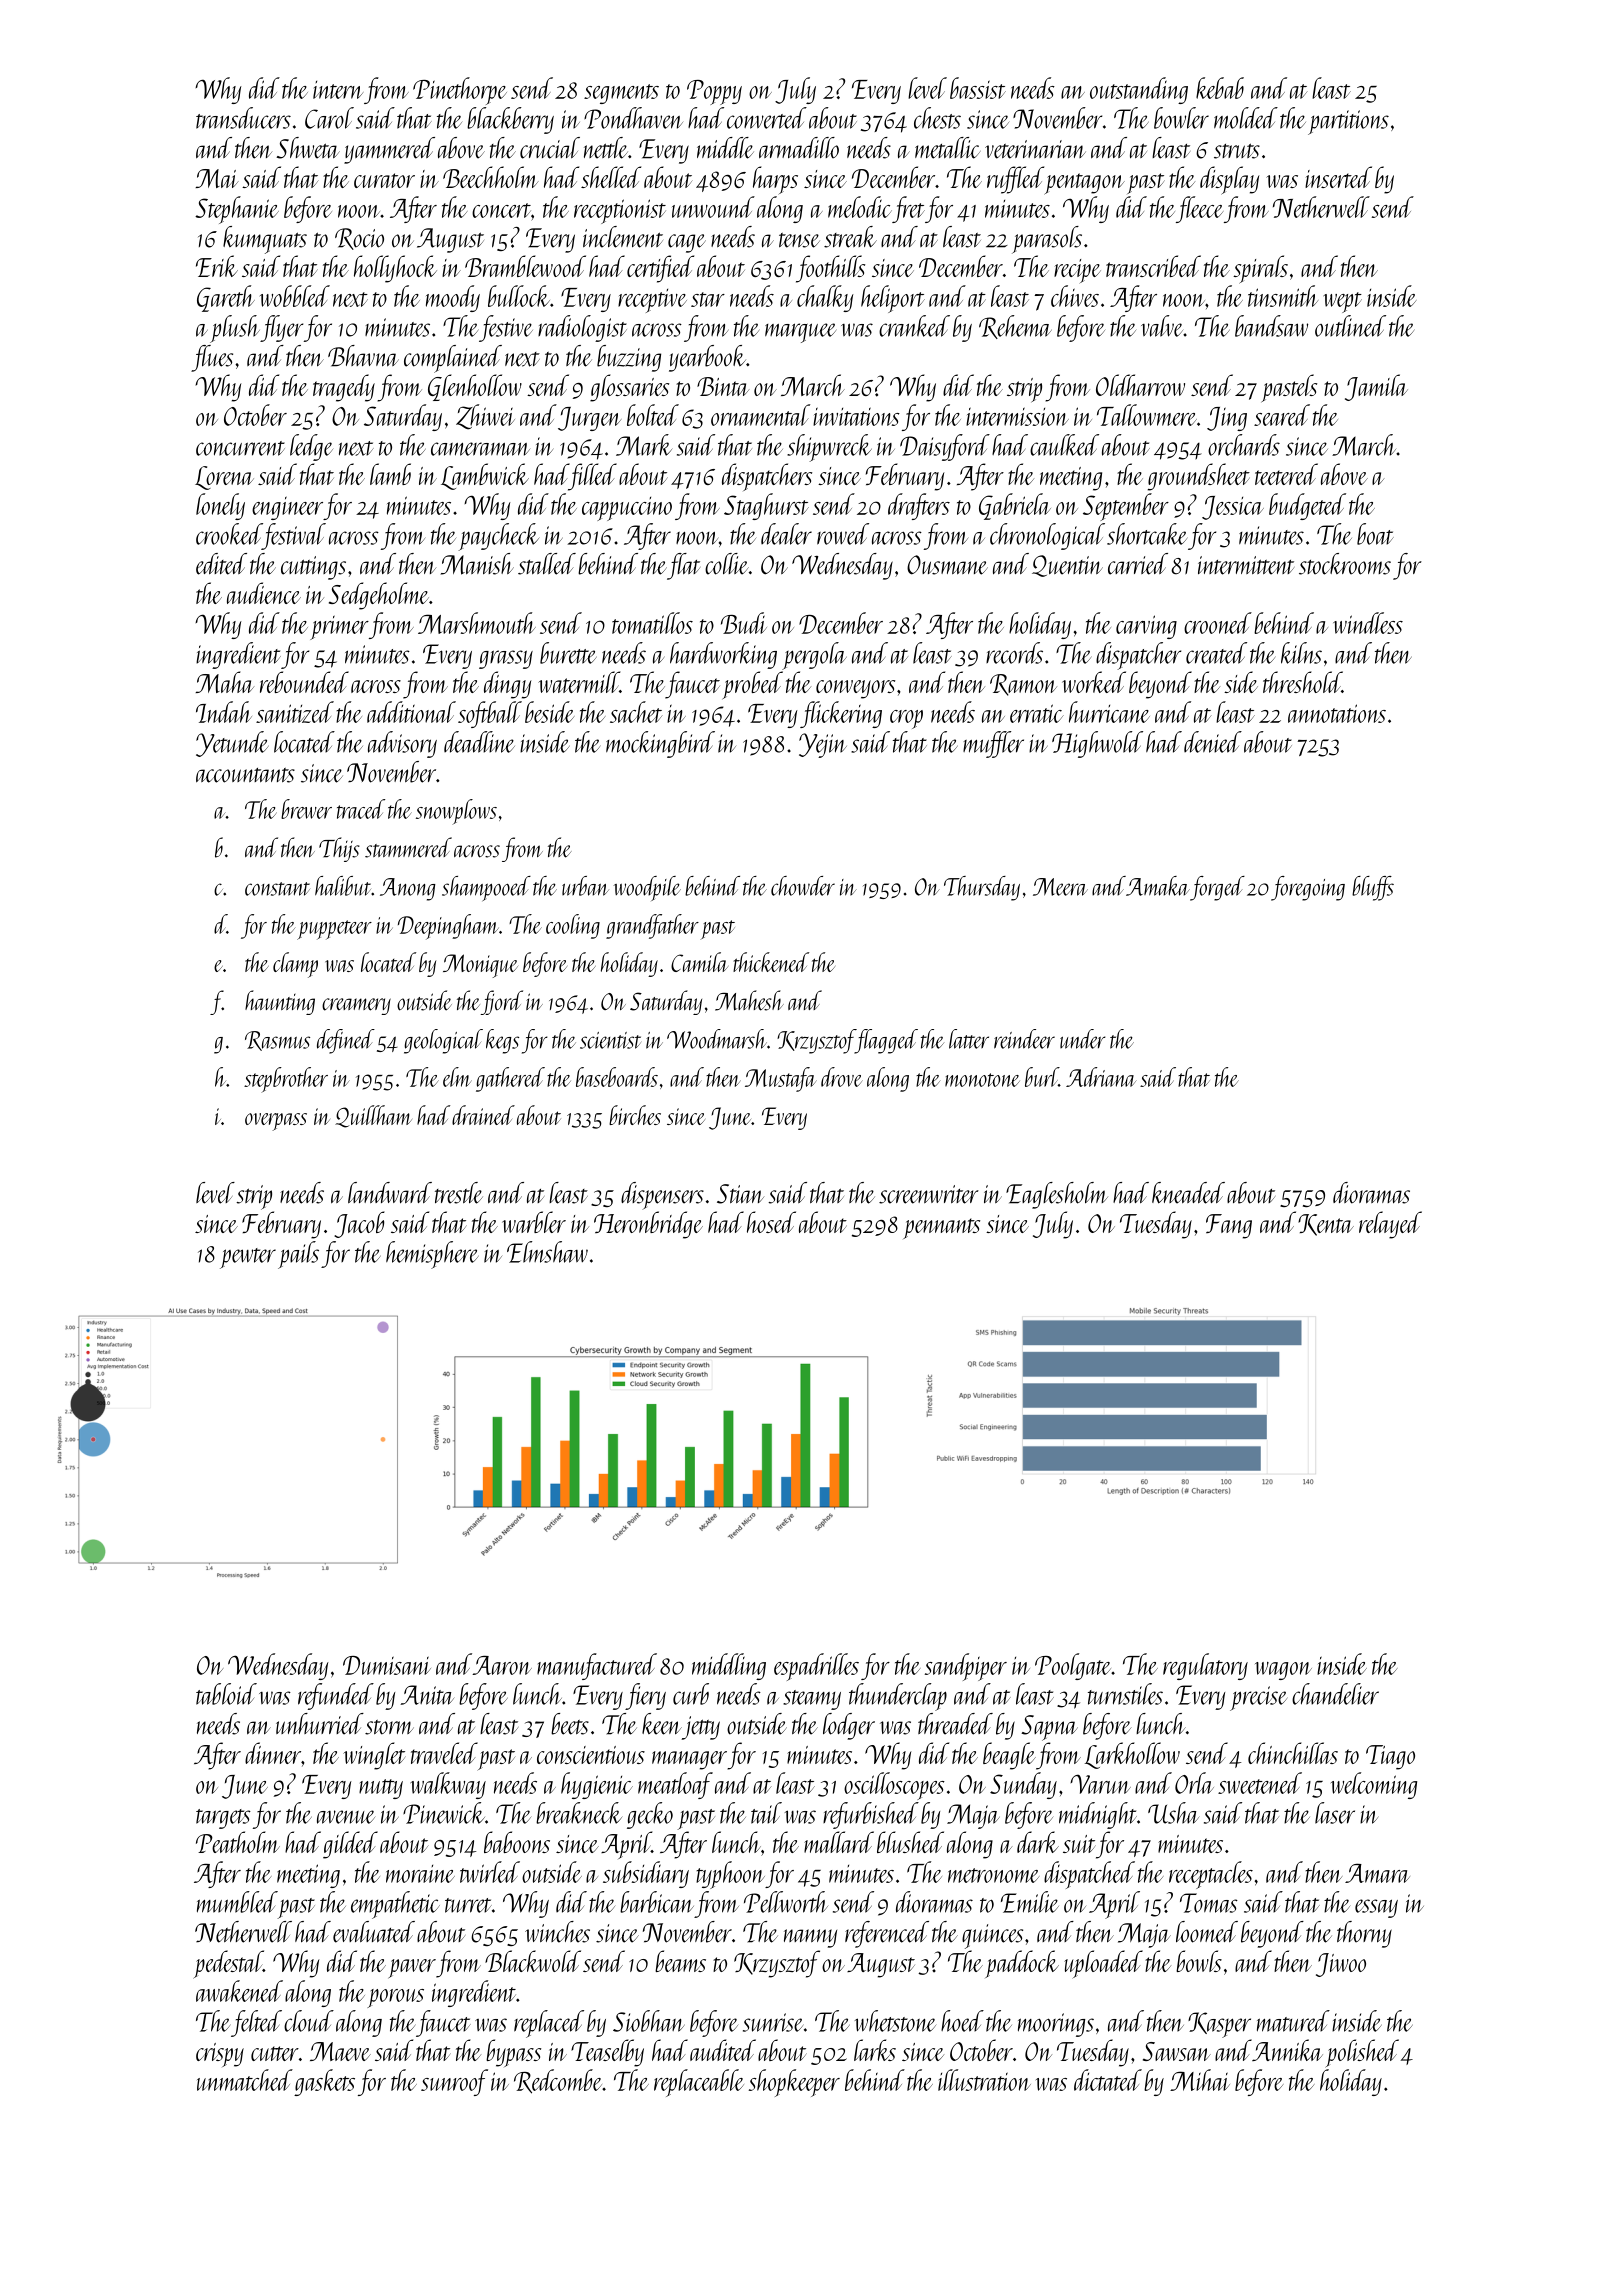 Image resolution: width=1620 pixels, height=2292 pixels. What do you see at coordinates (714, 92) in the image?
I see `Poppy` at bounding box center [714, 92].
